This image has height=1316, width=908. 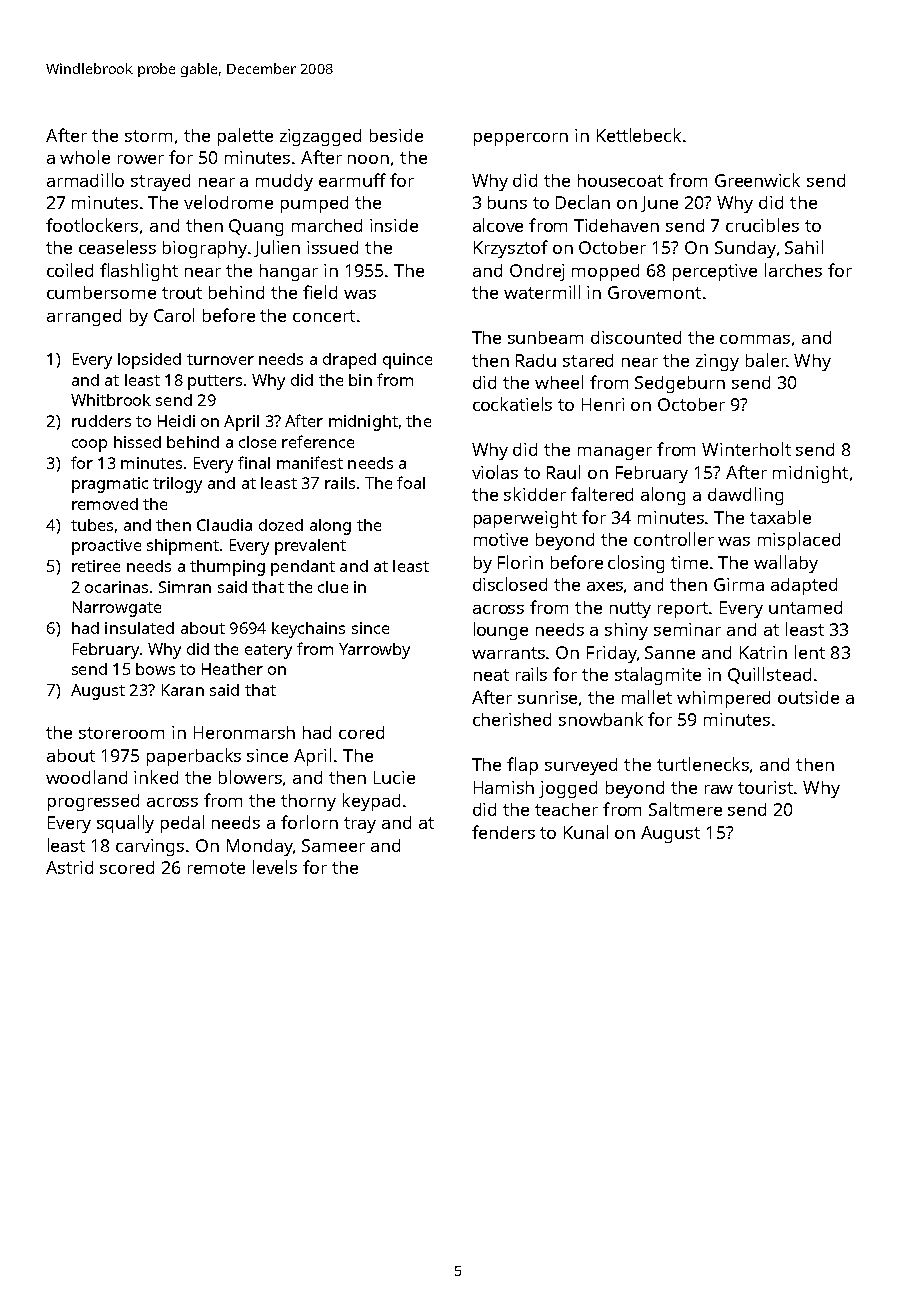 I want to click on Henri, so click(x=603, y=404).
